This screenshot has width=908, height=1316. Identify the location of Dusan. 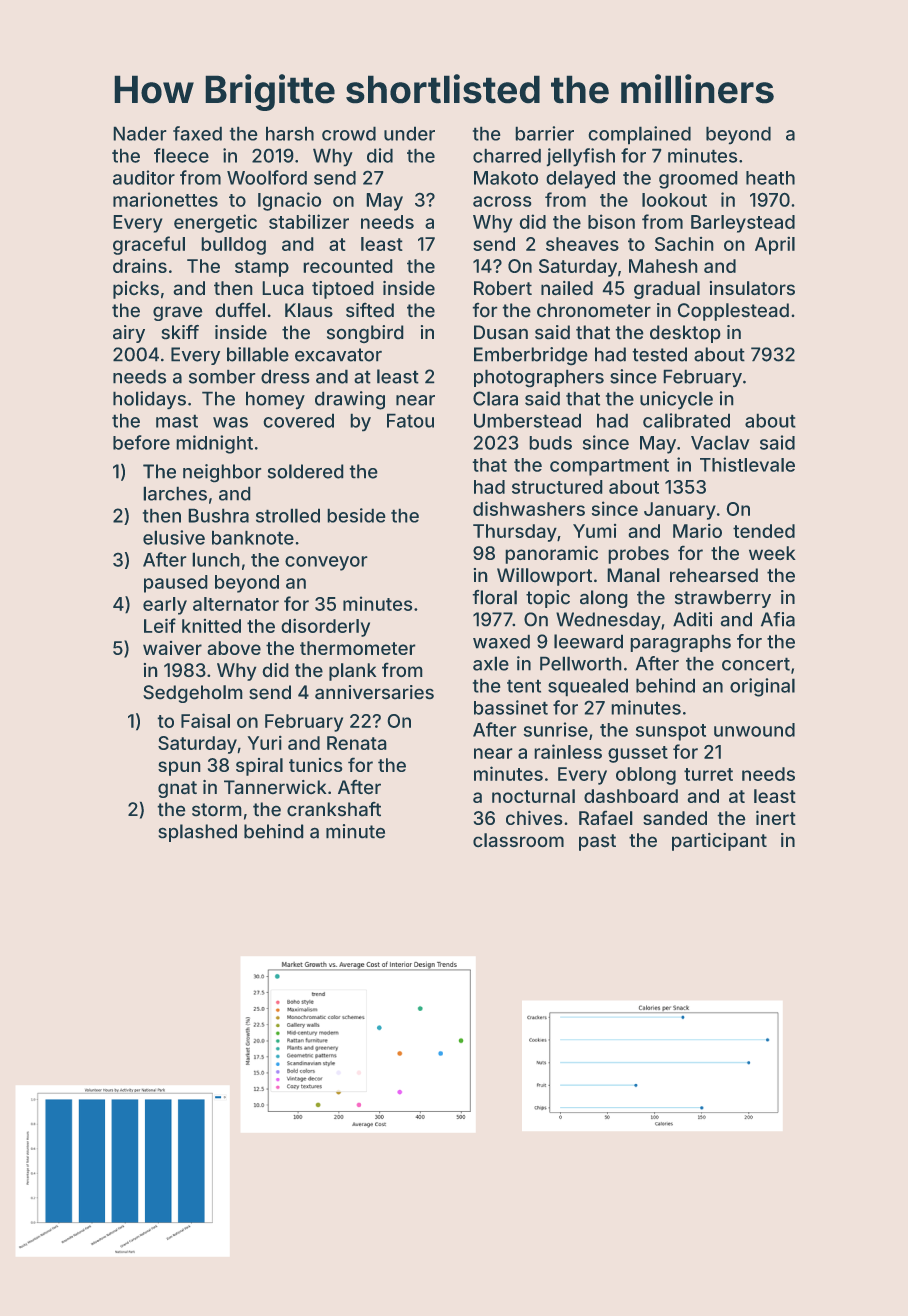
(501, 332).
